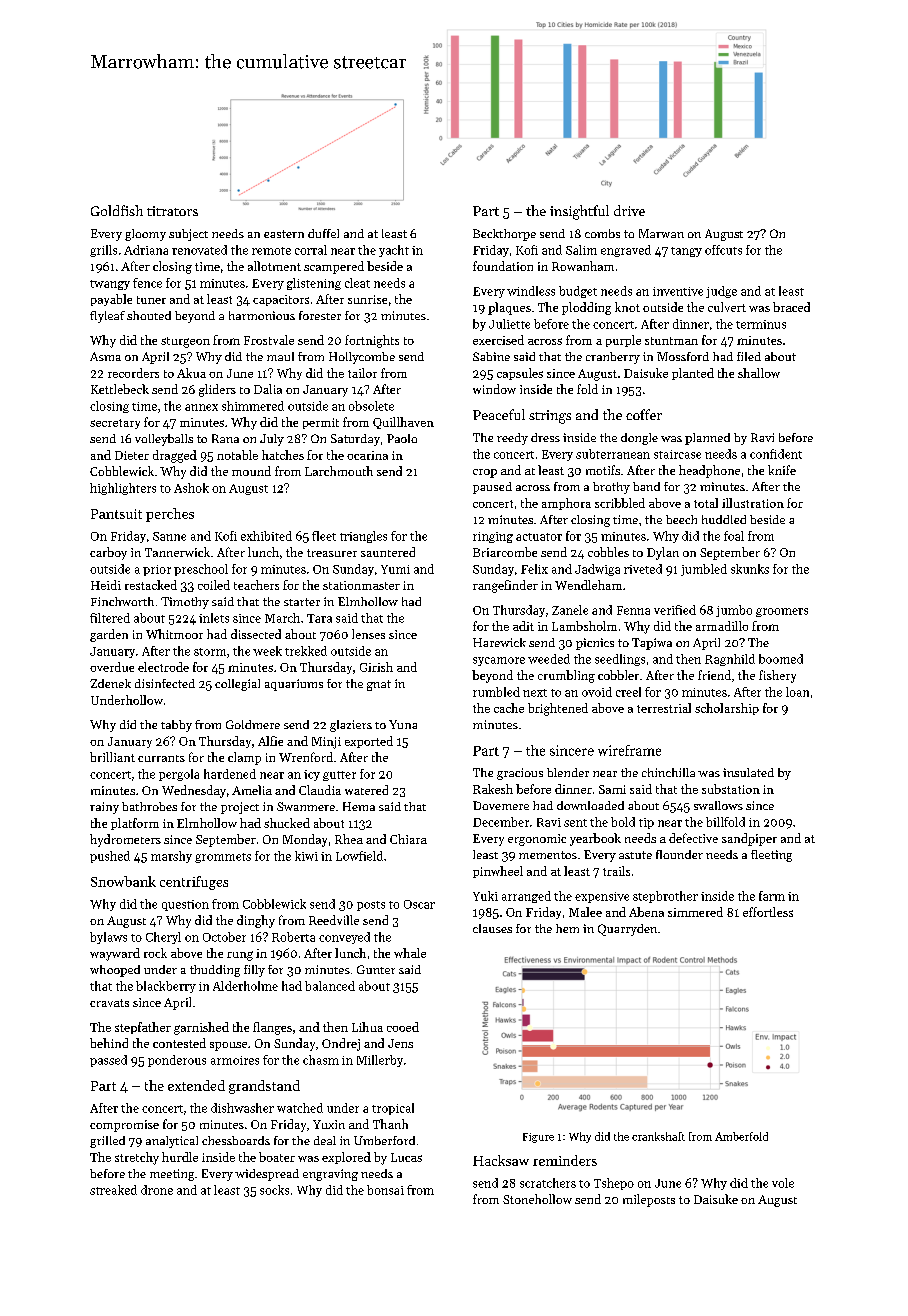 This image has width=908, height=1316. What do you see at coordinates (579, 212) in the image?
I see `insightful` at bounding box center [579, 212].
